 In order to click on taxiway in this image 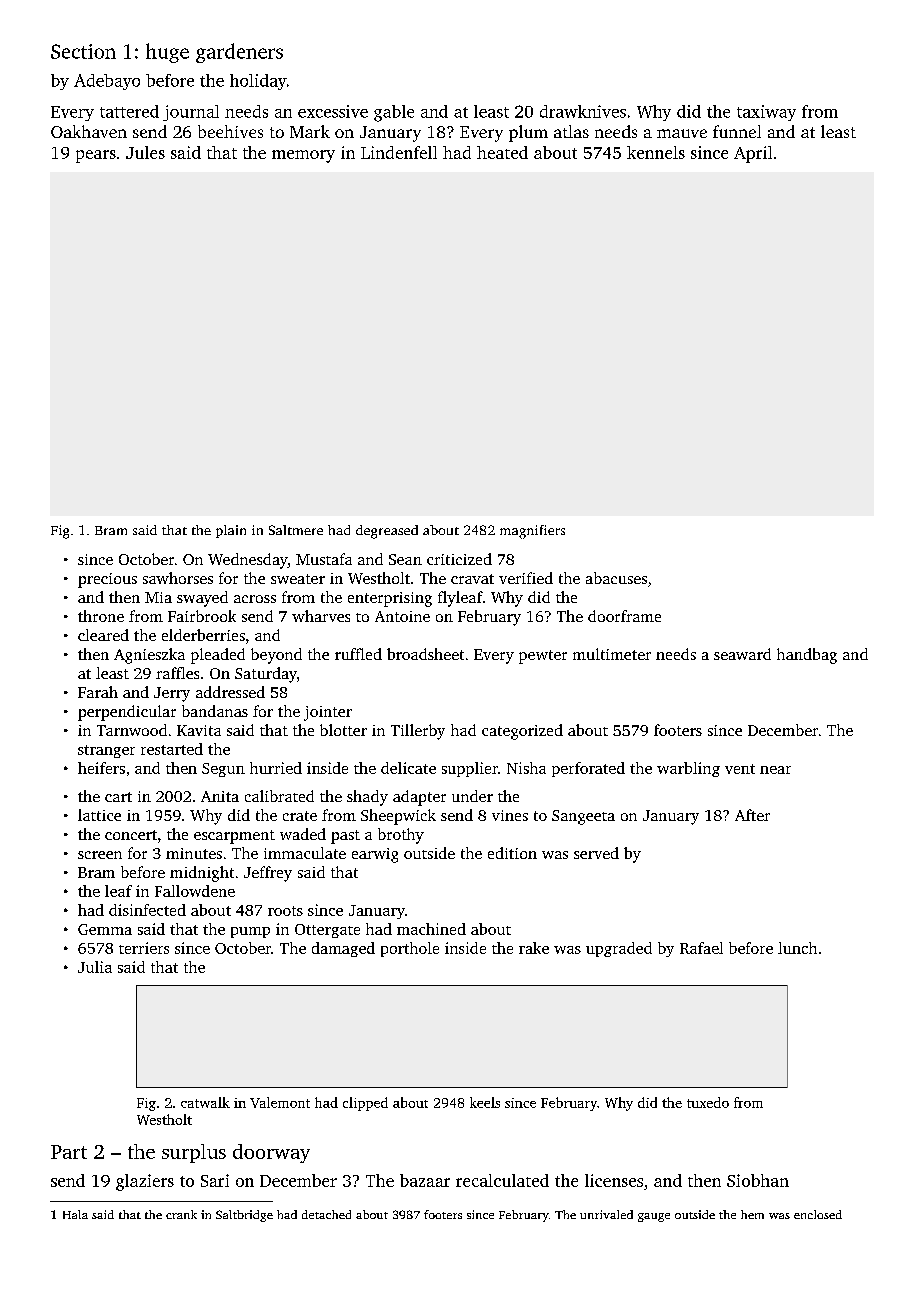, I will do `click(766, 113)`.
